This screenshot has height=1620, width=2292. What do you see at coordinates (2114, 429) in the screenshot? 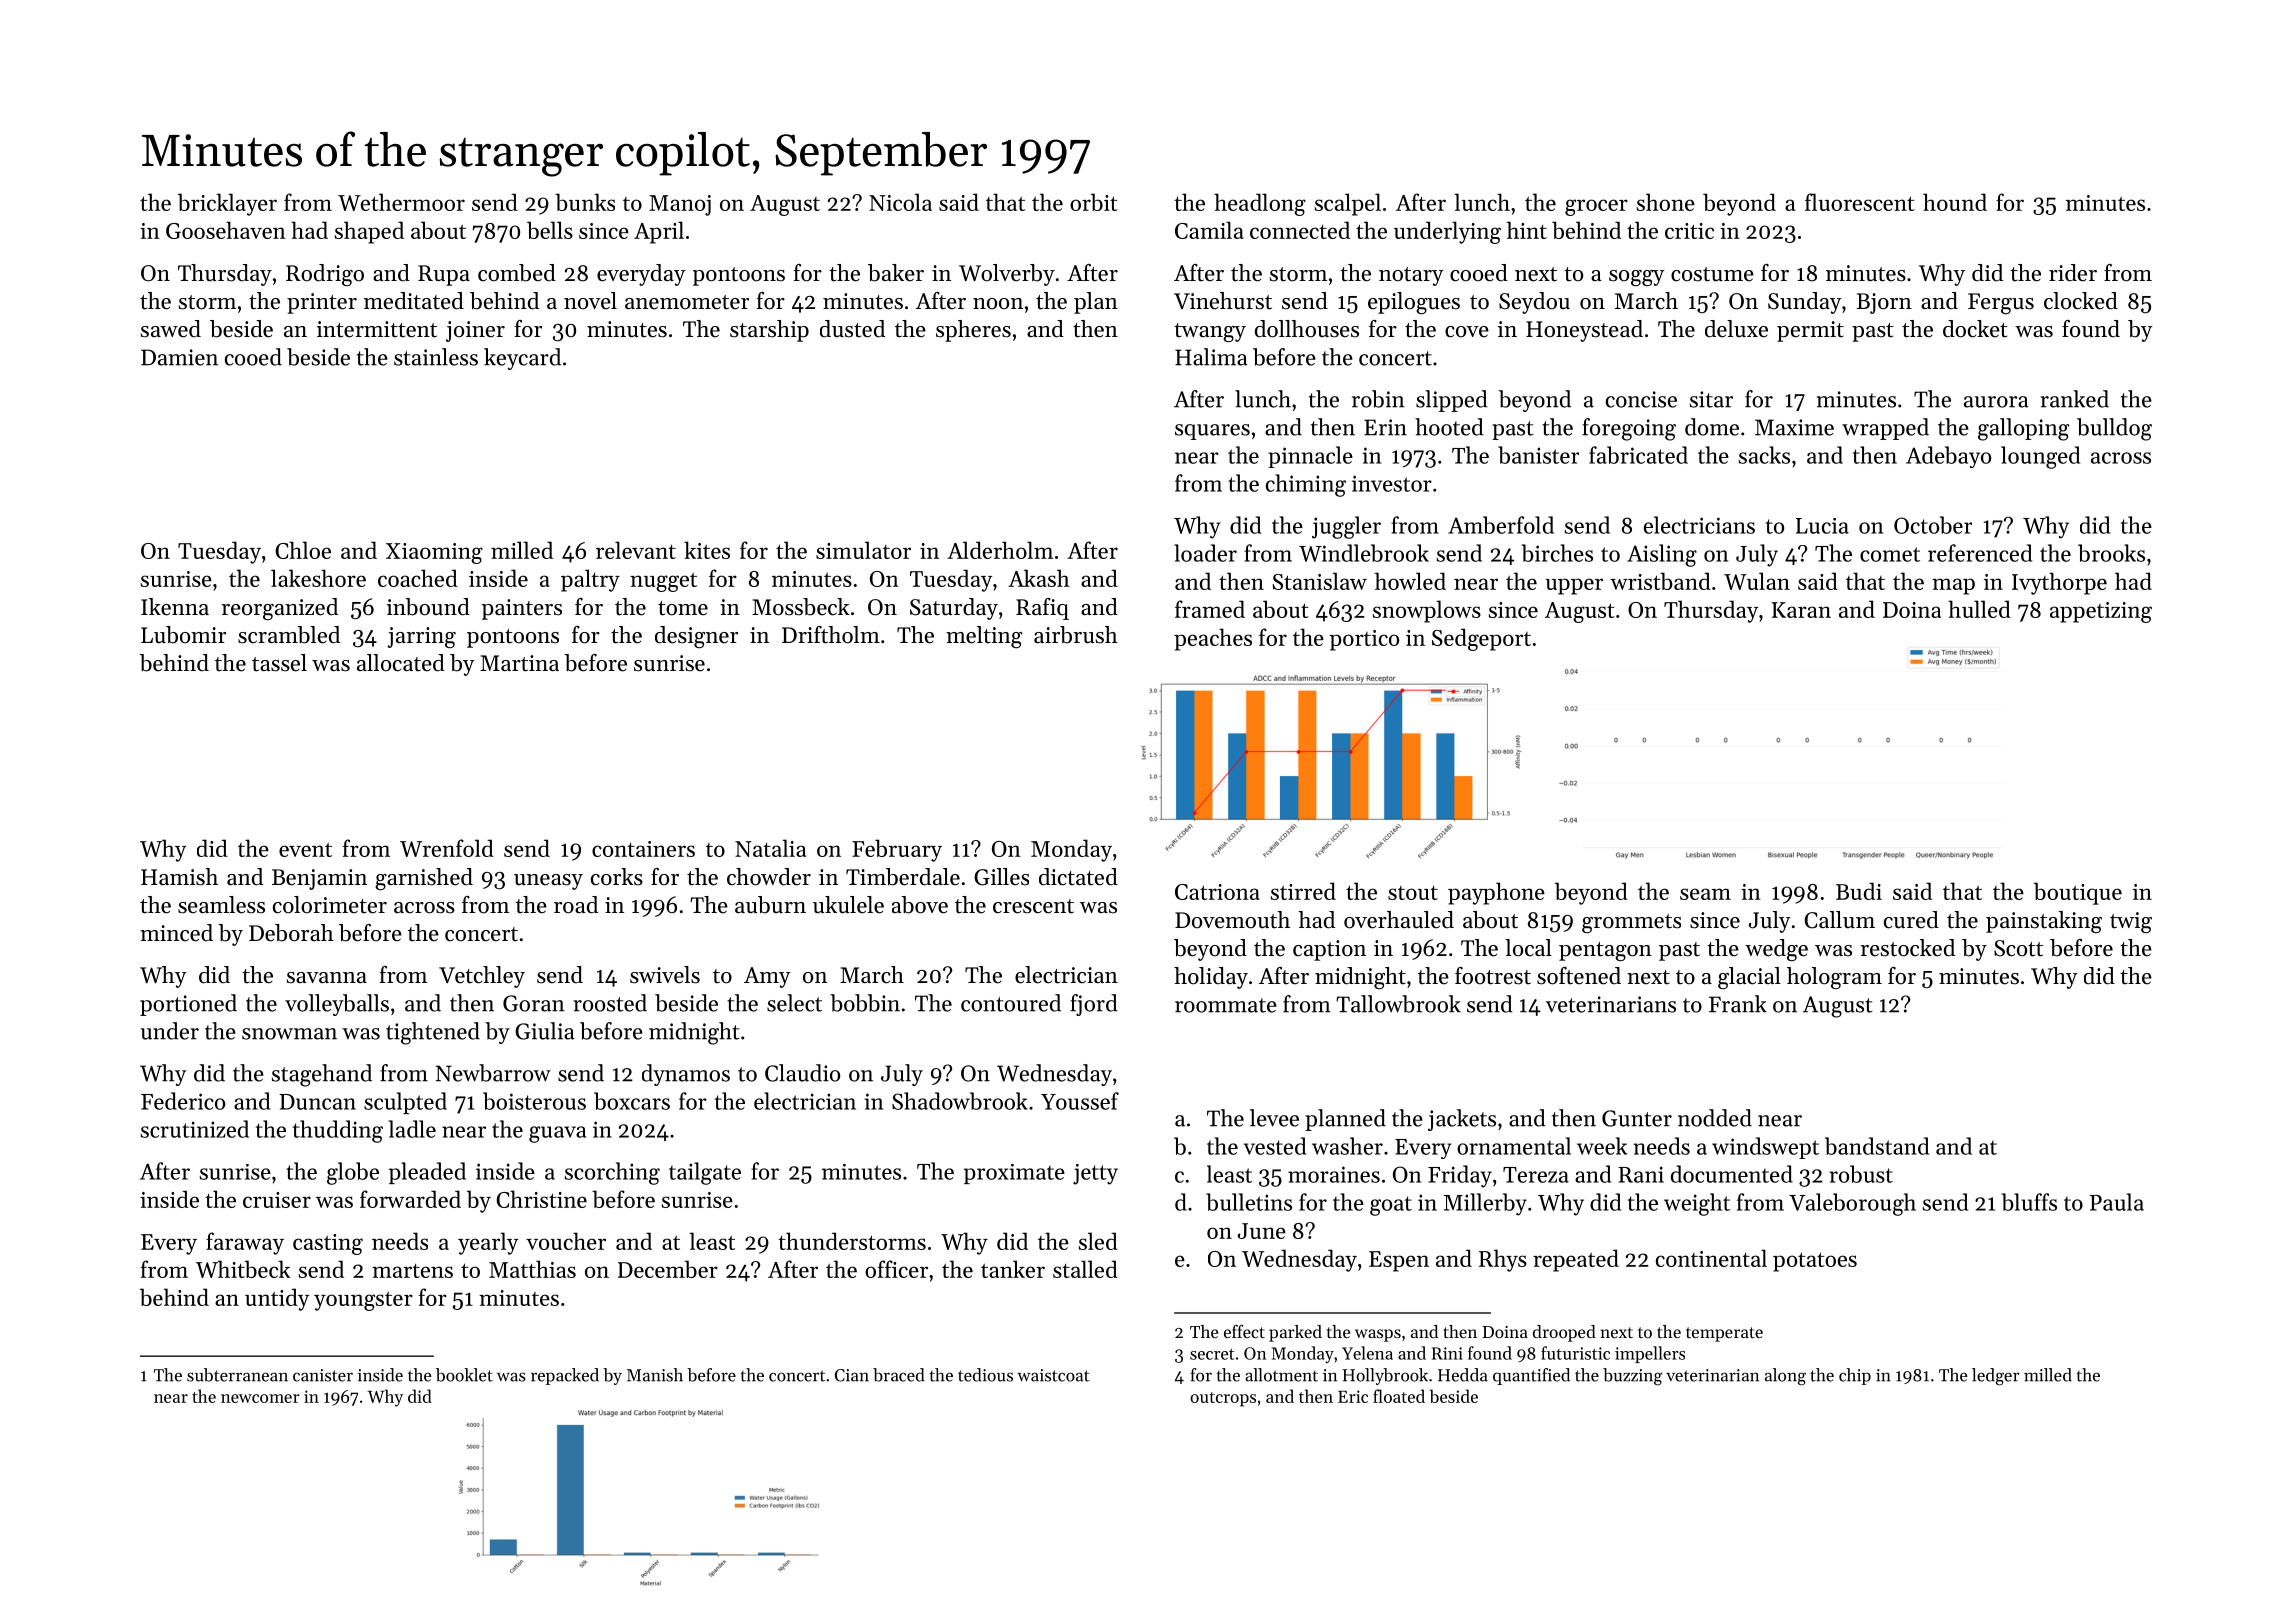
I see `bulldog` at bounding box center [2114, 429].
